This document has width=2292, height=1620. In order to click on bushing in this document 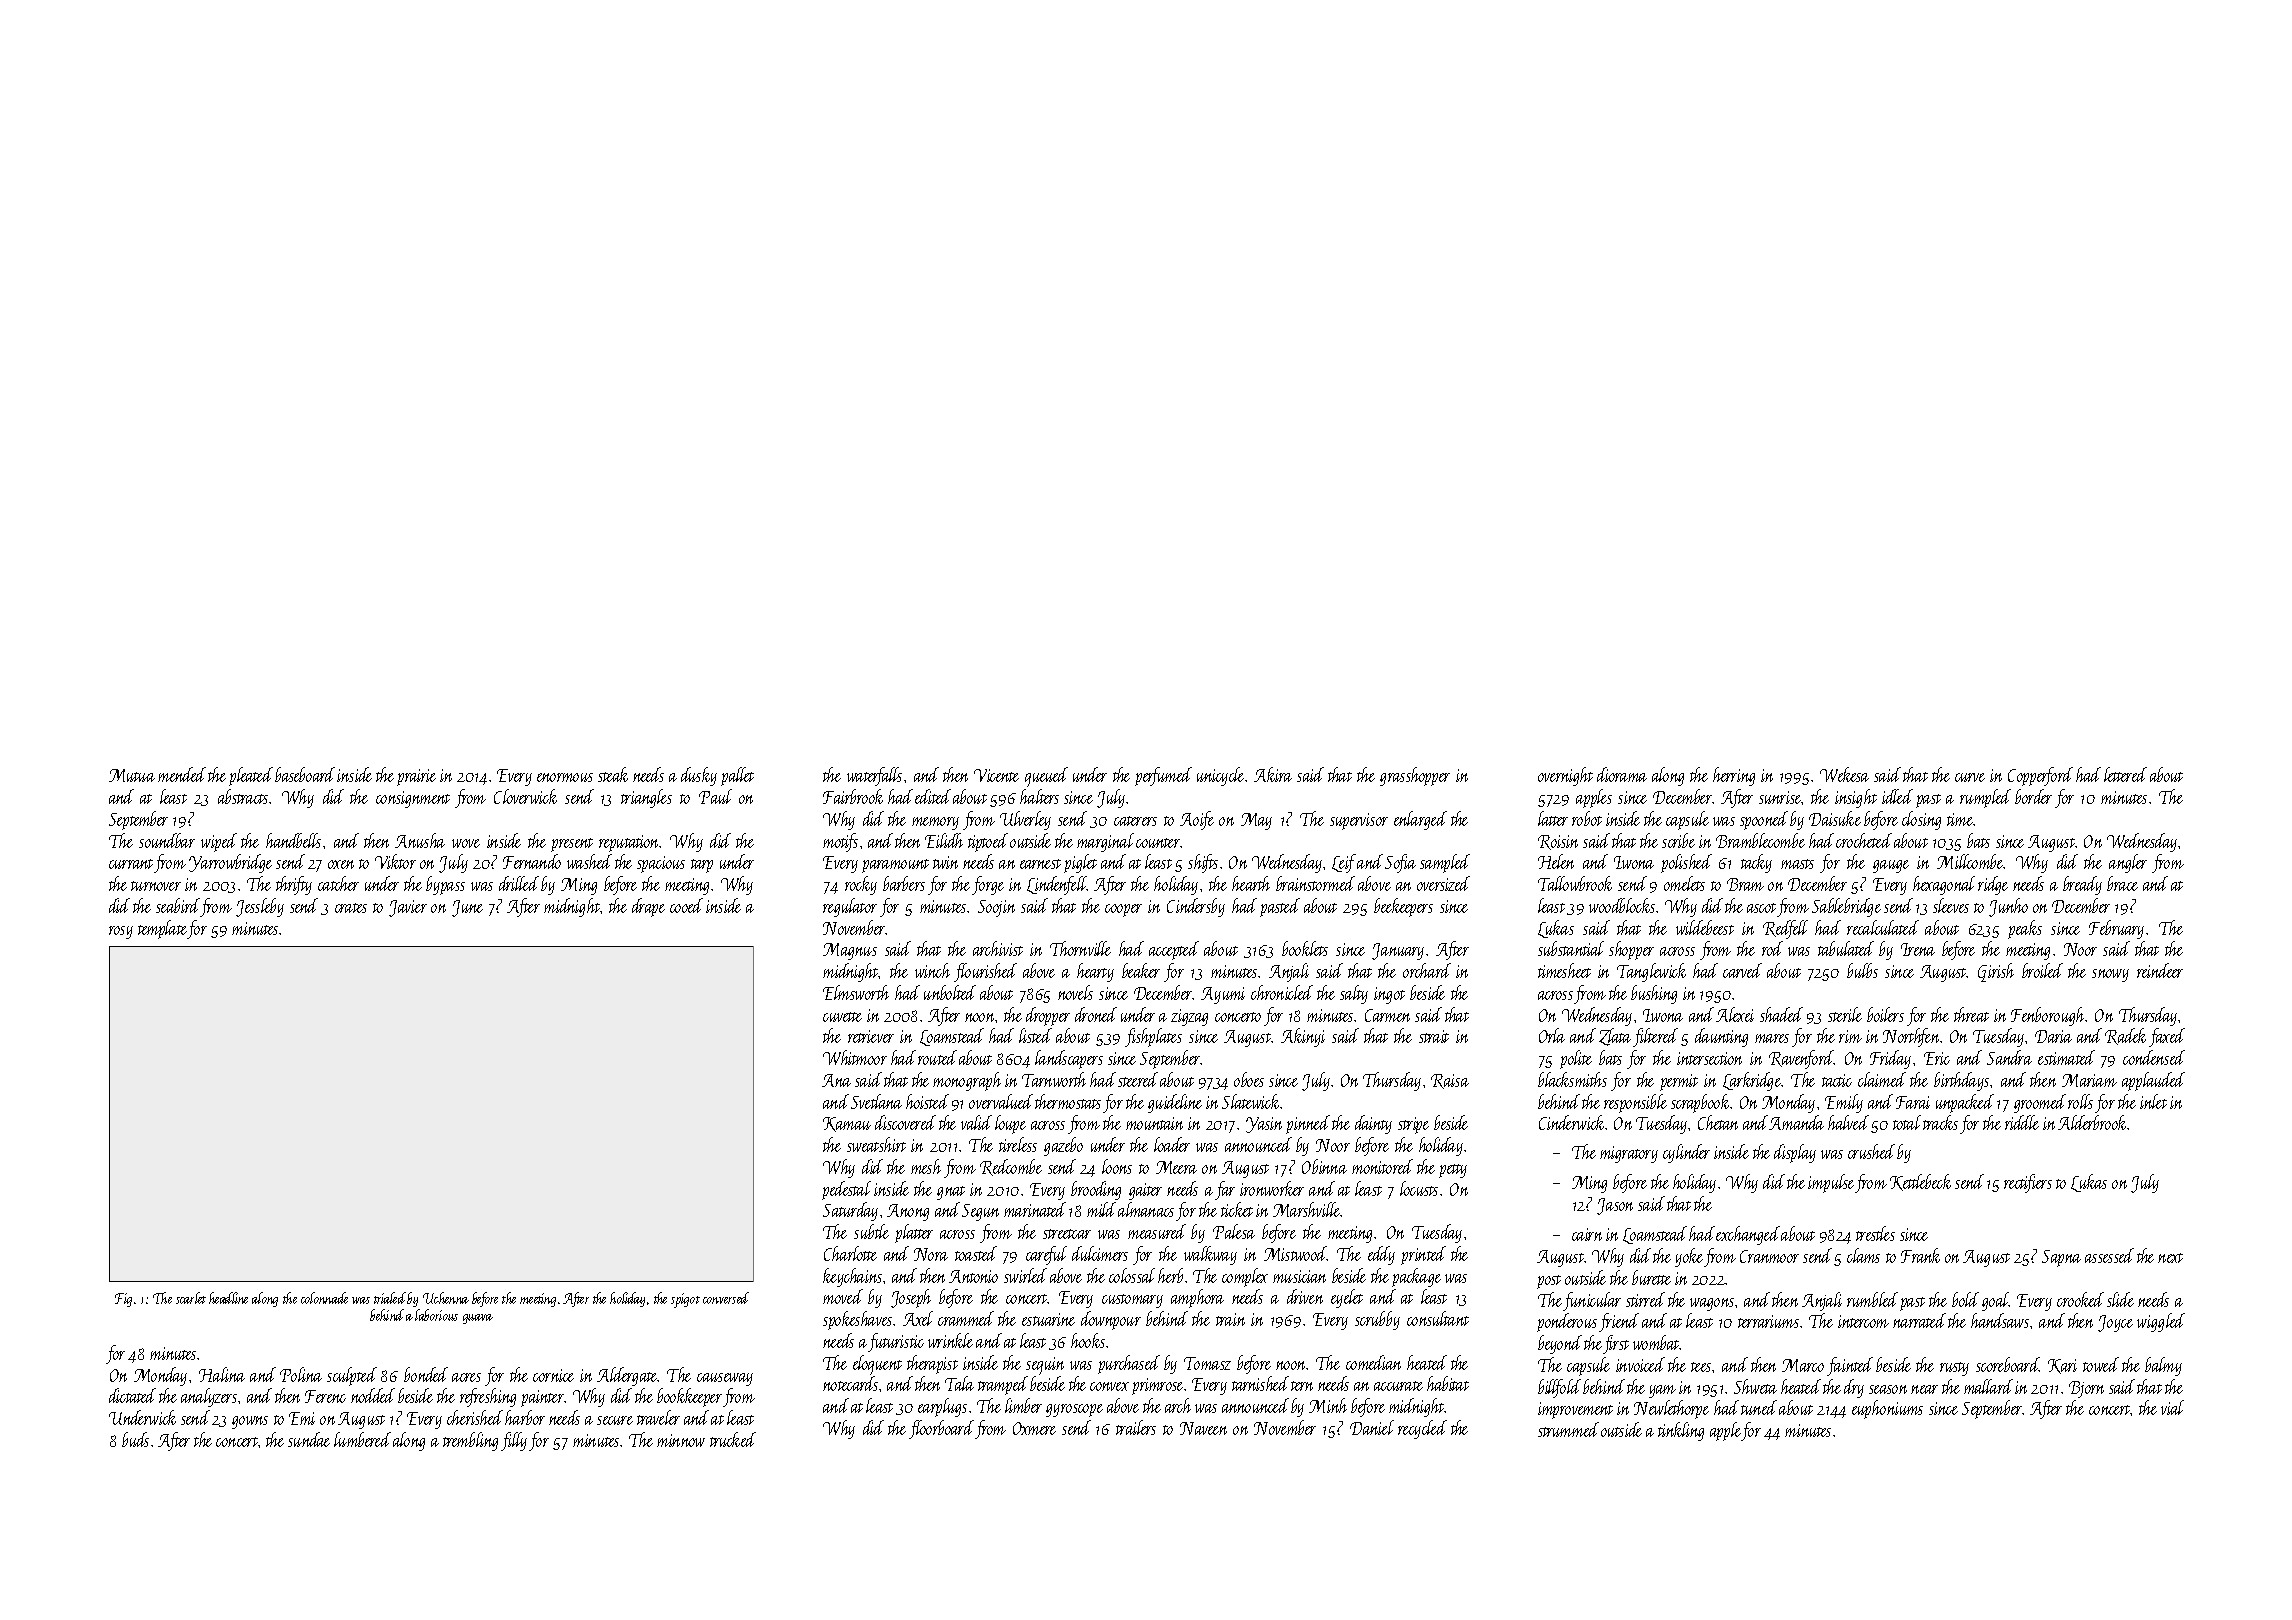, I will do `click(1654, 994)`.
